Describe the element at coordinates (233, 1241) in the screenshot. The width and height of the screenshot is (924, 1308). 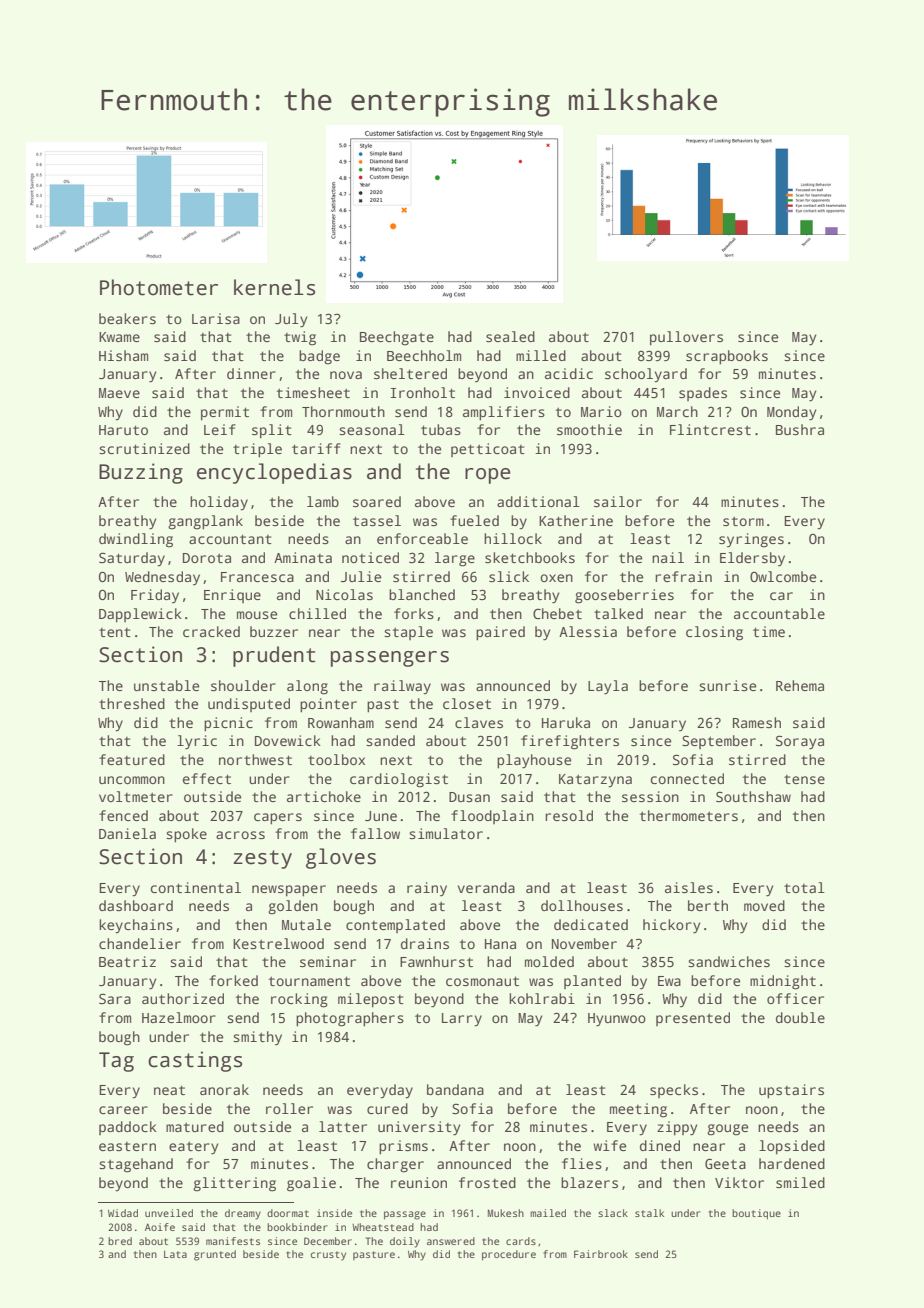
I see `manifests` at that location.
